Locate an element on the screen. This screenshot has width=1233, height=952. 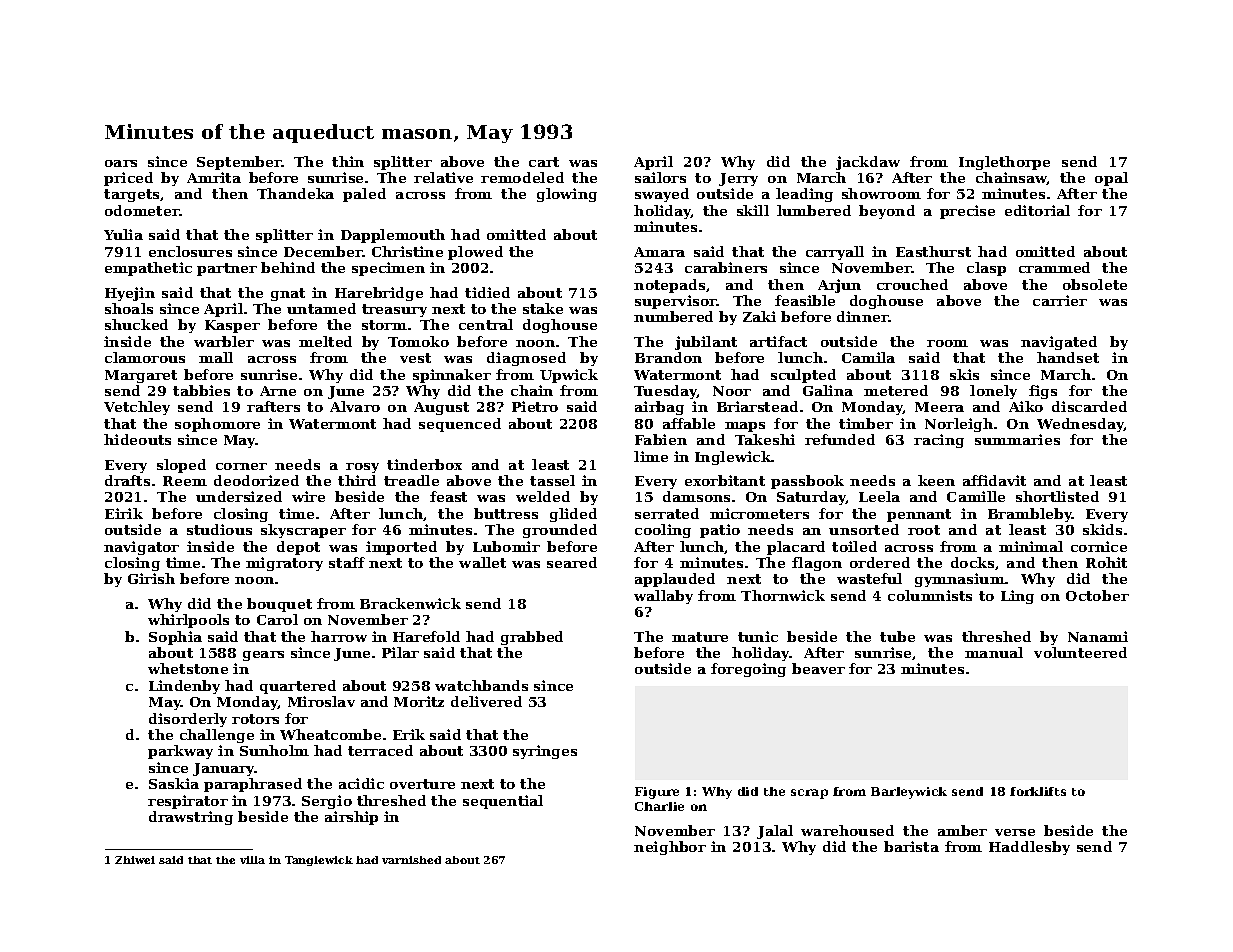
jackdaw is located at coordinates (868, 163).
